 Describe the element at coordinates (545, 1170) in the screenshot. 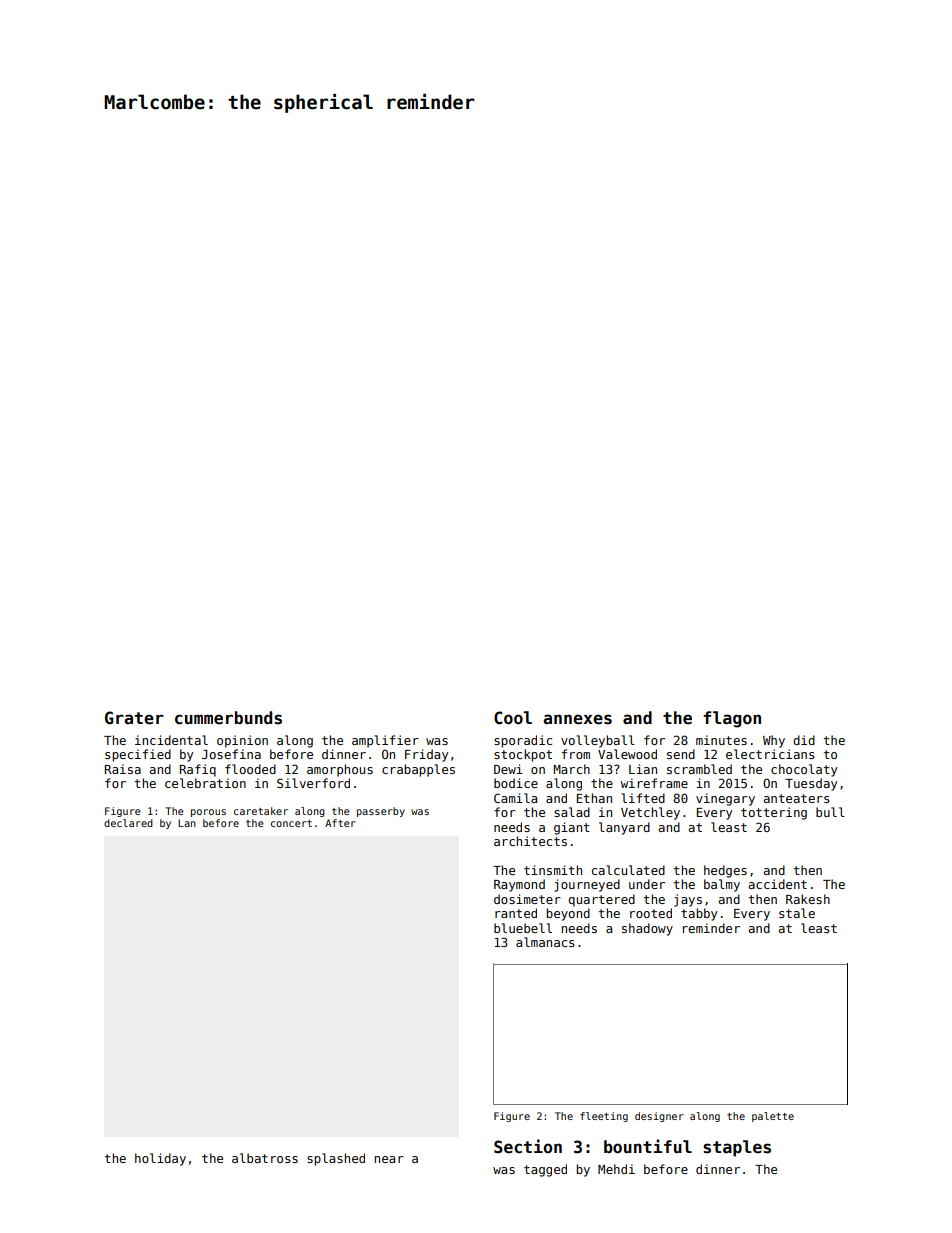

I see `tagged` at that location.
